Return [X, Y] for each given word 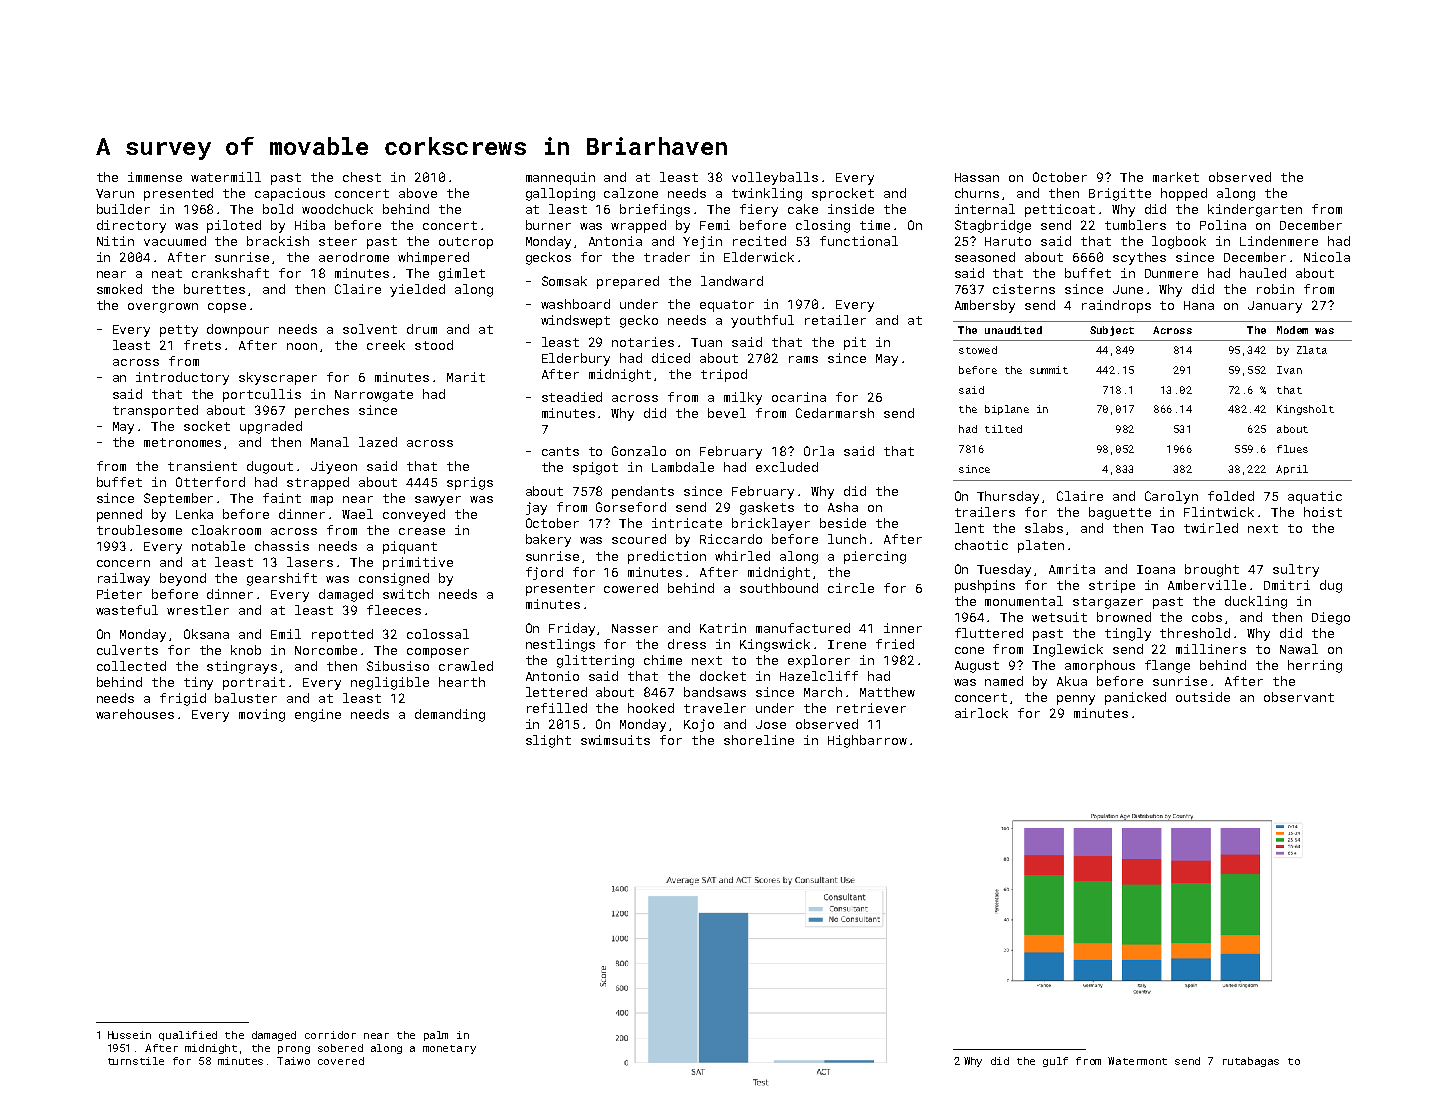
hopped [1184, 194]
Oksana [206, 634]
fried [895, 644]
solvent [370, 329]
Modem [1292, 330]
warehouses [135, 714]
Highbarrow [867, 741]
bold [278, 209]
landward [732, 281]
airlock [981, 713]
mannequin [560, 178]
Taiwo [293, 1061]
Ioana [1156, 569]
